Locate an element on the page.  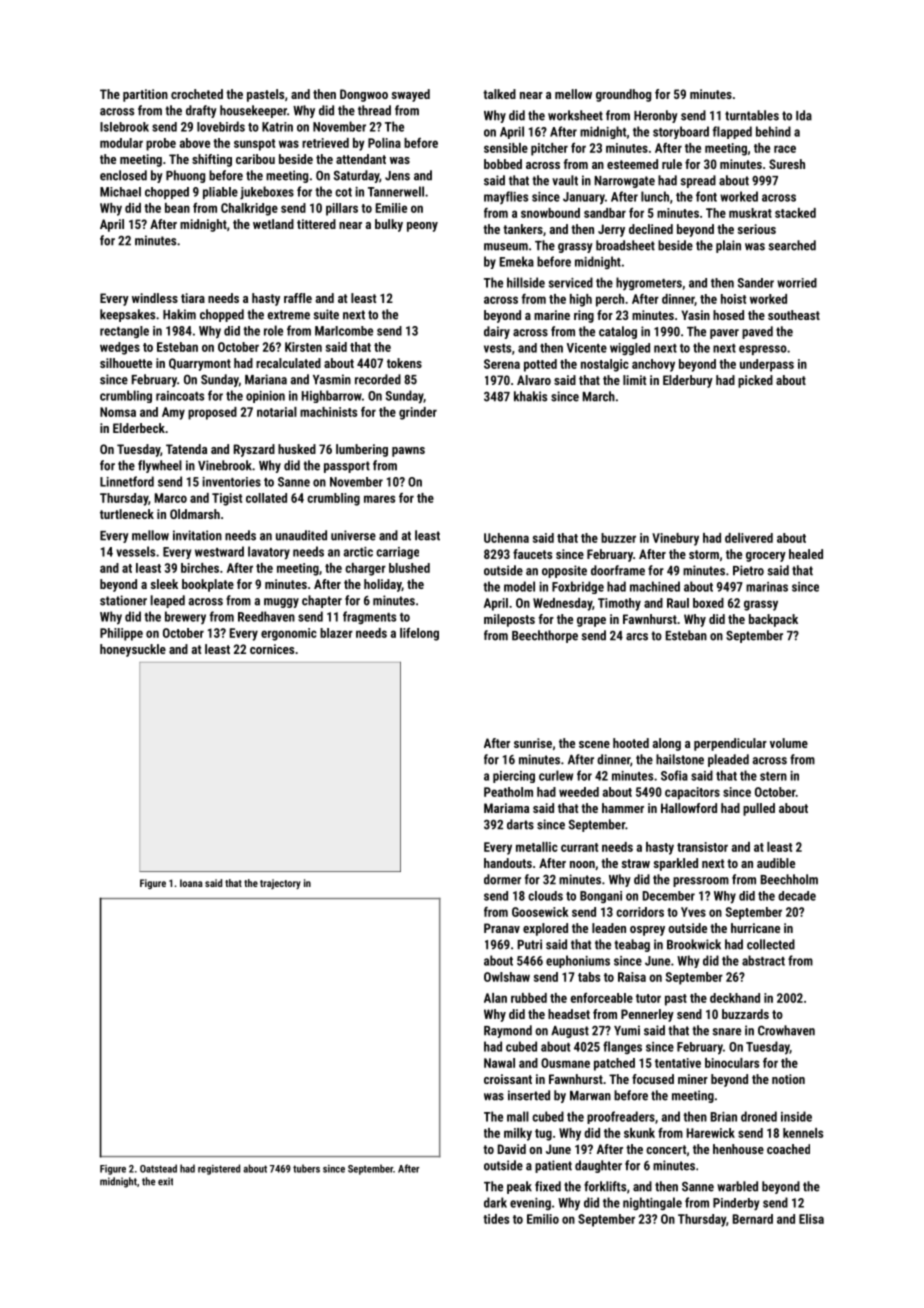
groundhog is located at coordinates (623, 95).
